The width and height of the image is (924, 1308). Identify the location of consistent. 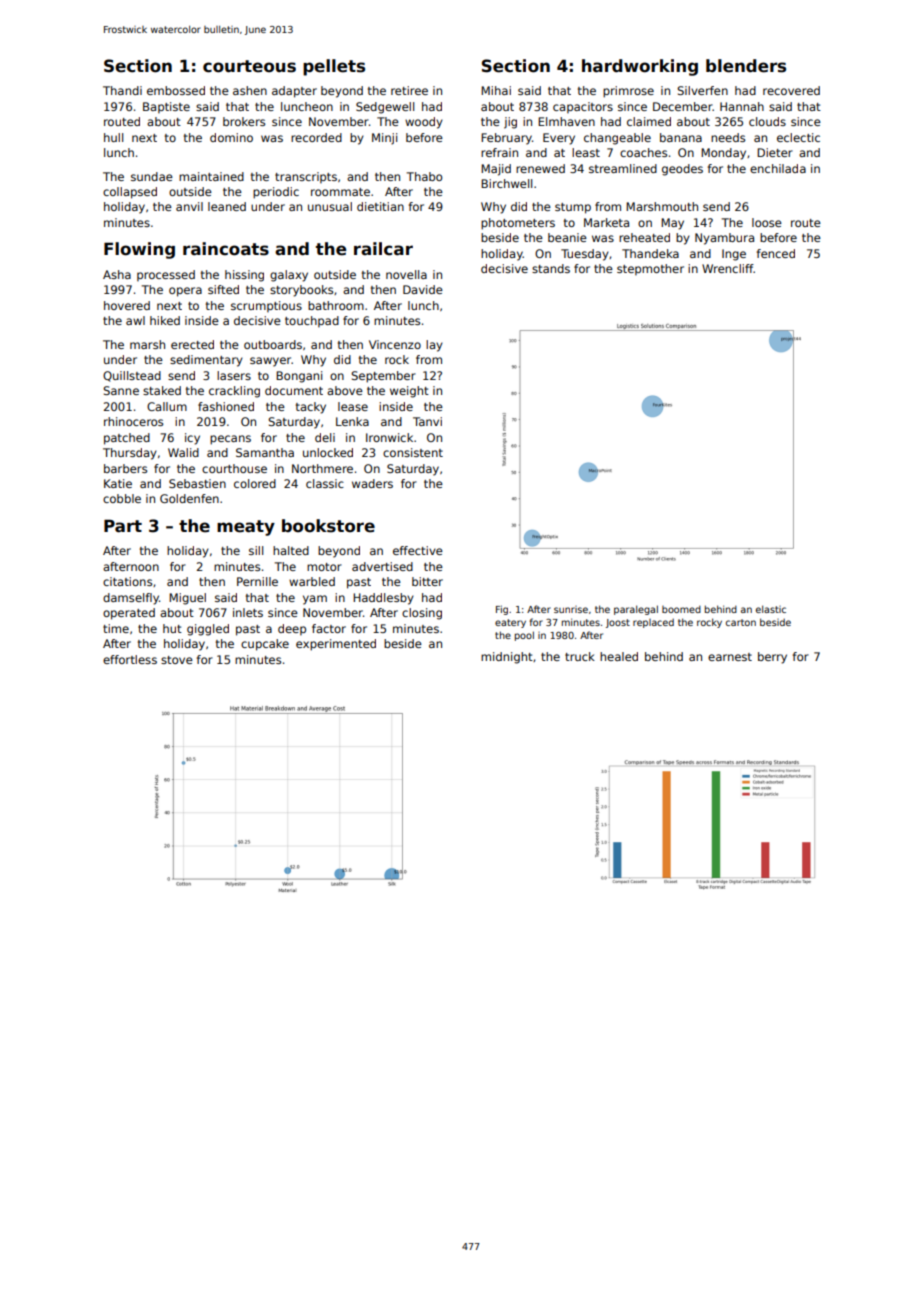
(413, 452).
